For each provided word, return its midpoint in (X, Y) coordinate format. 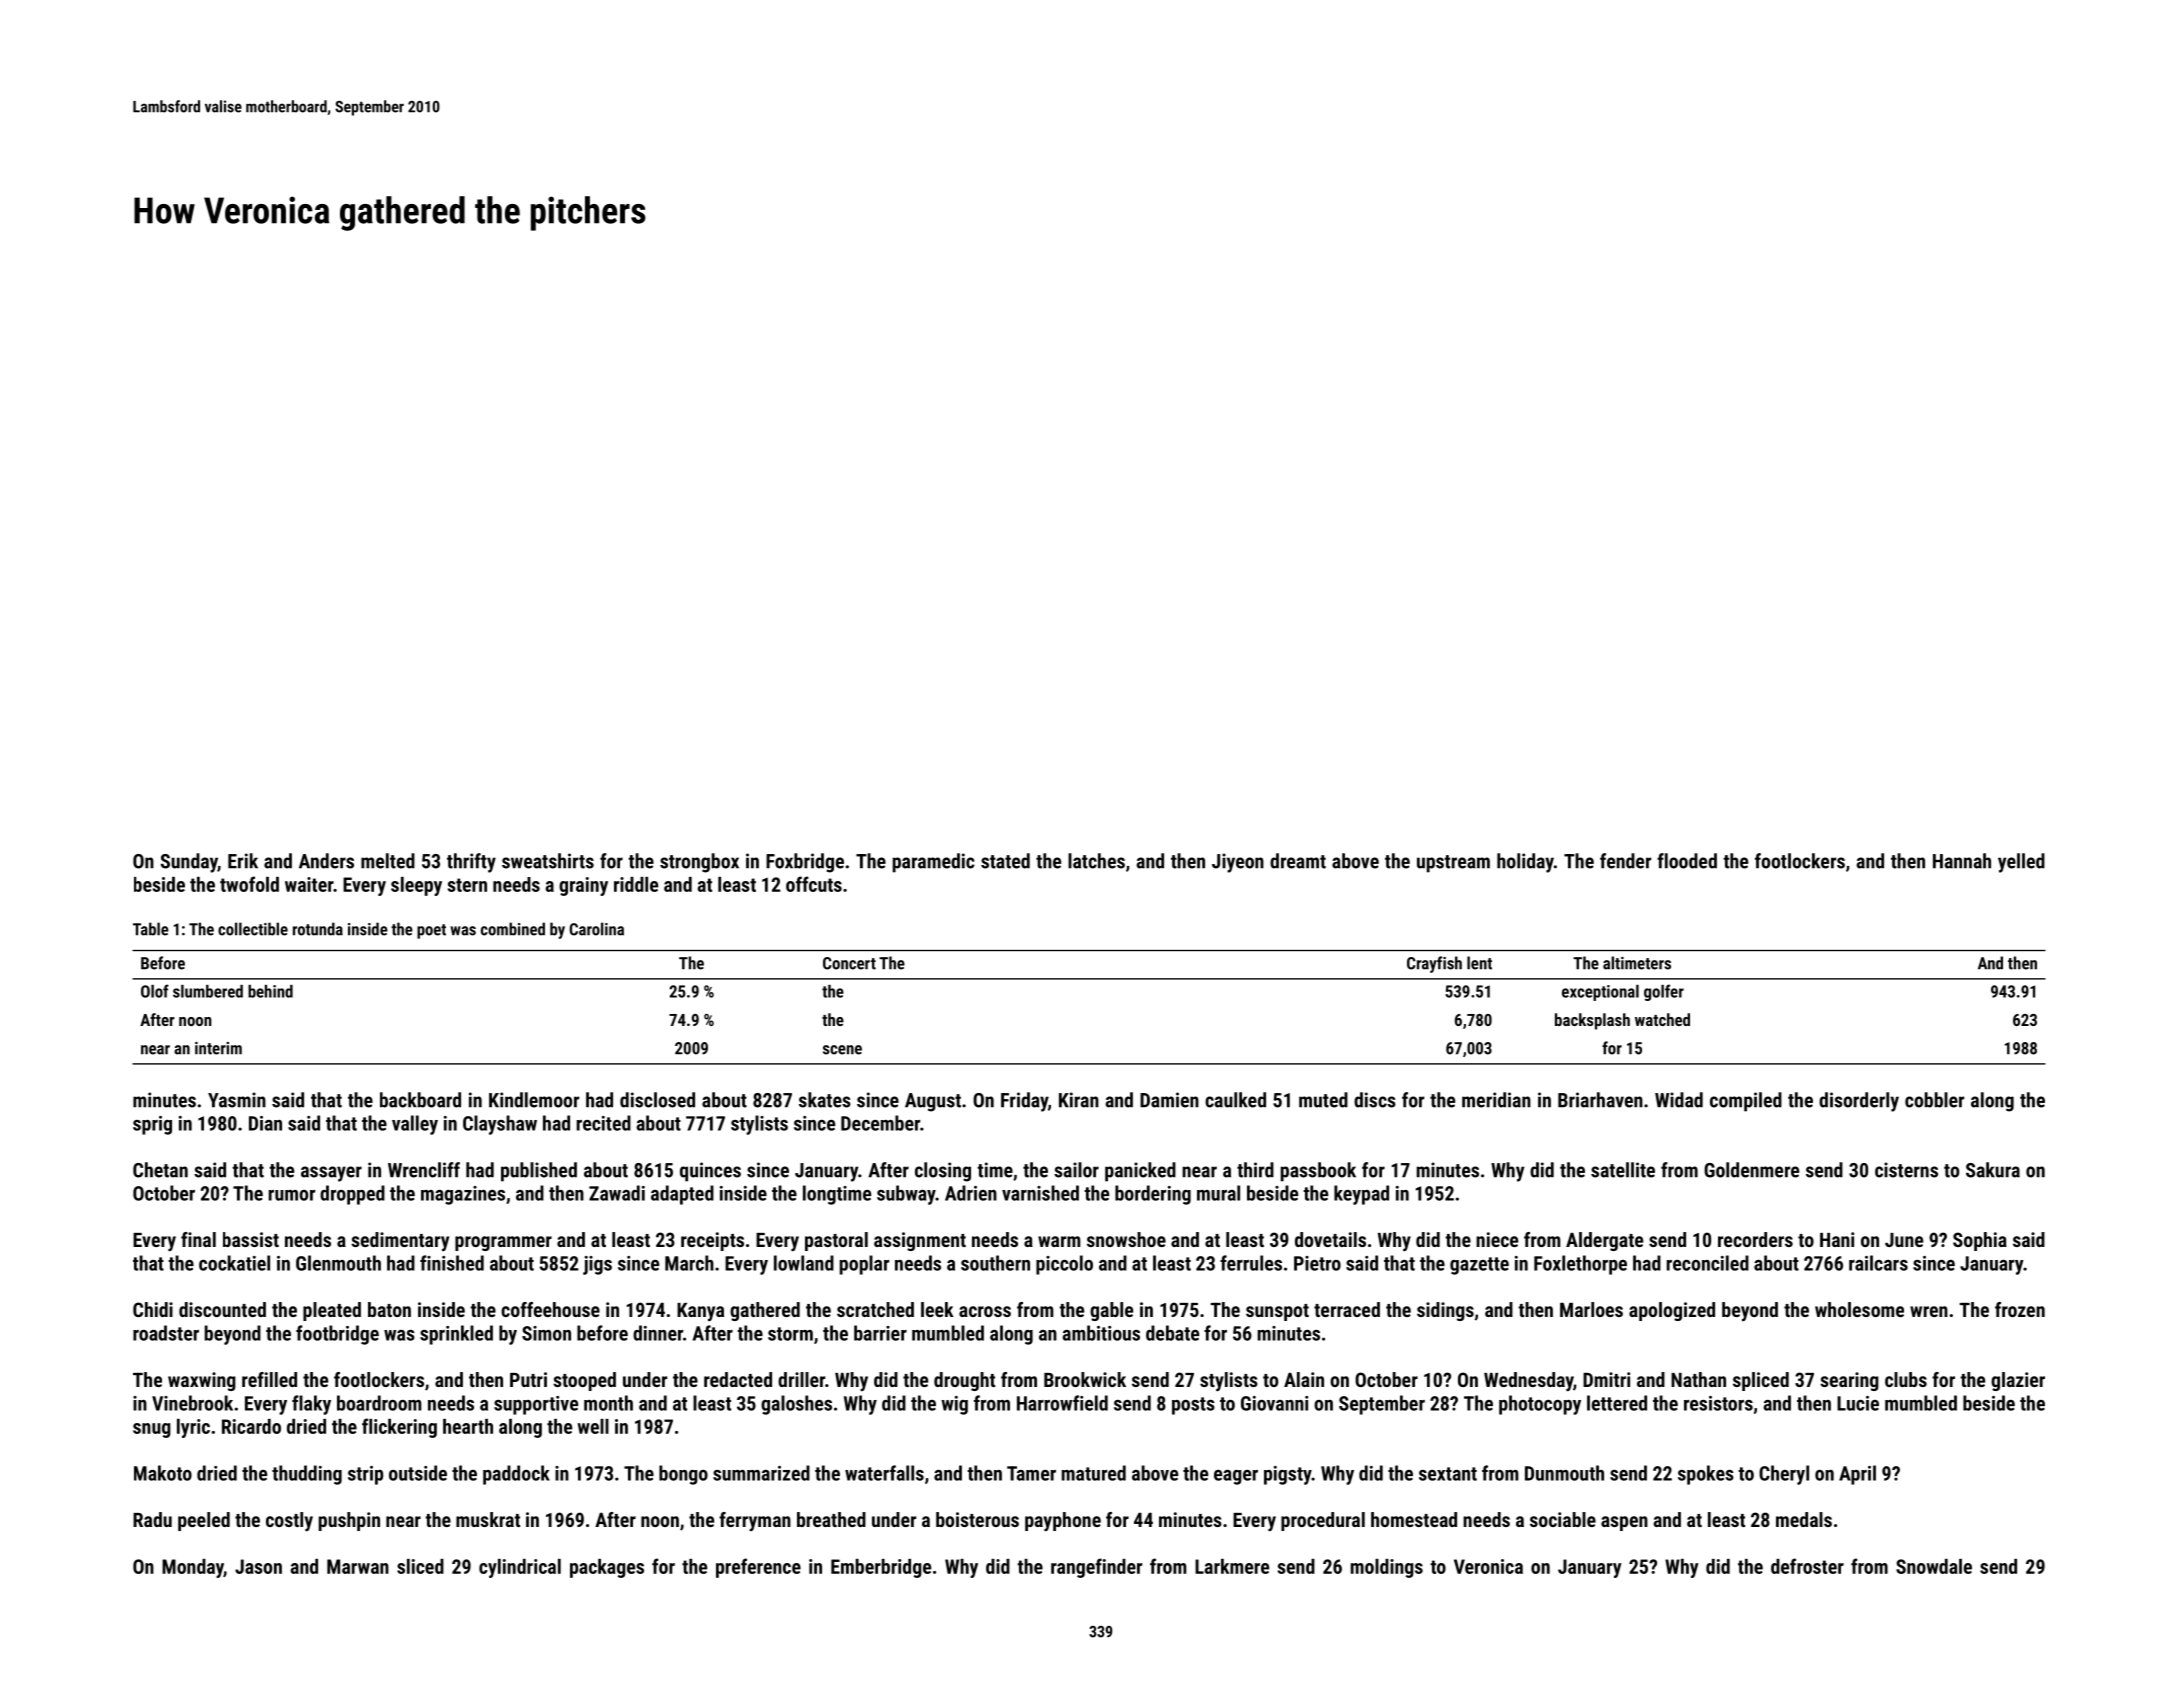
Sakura (1993, 1170)
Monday (193, 1568)
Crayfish (1434, 964)
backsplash (1592, 1021)
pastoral (836, 1241)
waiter (309, 884)
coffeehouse (550, 1309)
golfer (1664, 992)
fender (1625, 861)
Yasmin (237, 1100)
